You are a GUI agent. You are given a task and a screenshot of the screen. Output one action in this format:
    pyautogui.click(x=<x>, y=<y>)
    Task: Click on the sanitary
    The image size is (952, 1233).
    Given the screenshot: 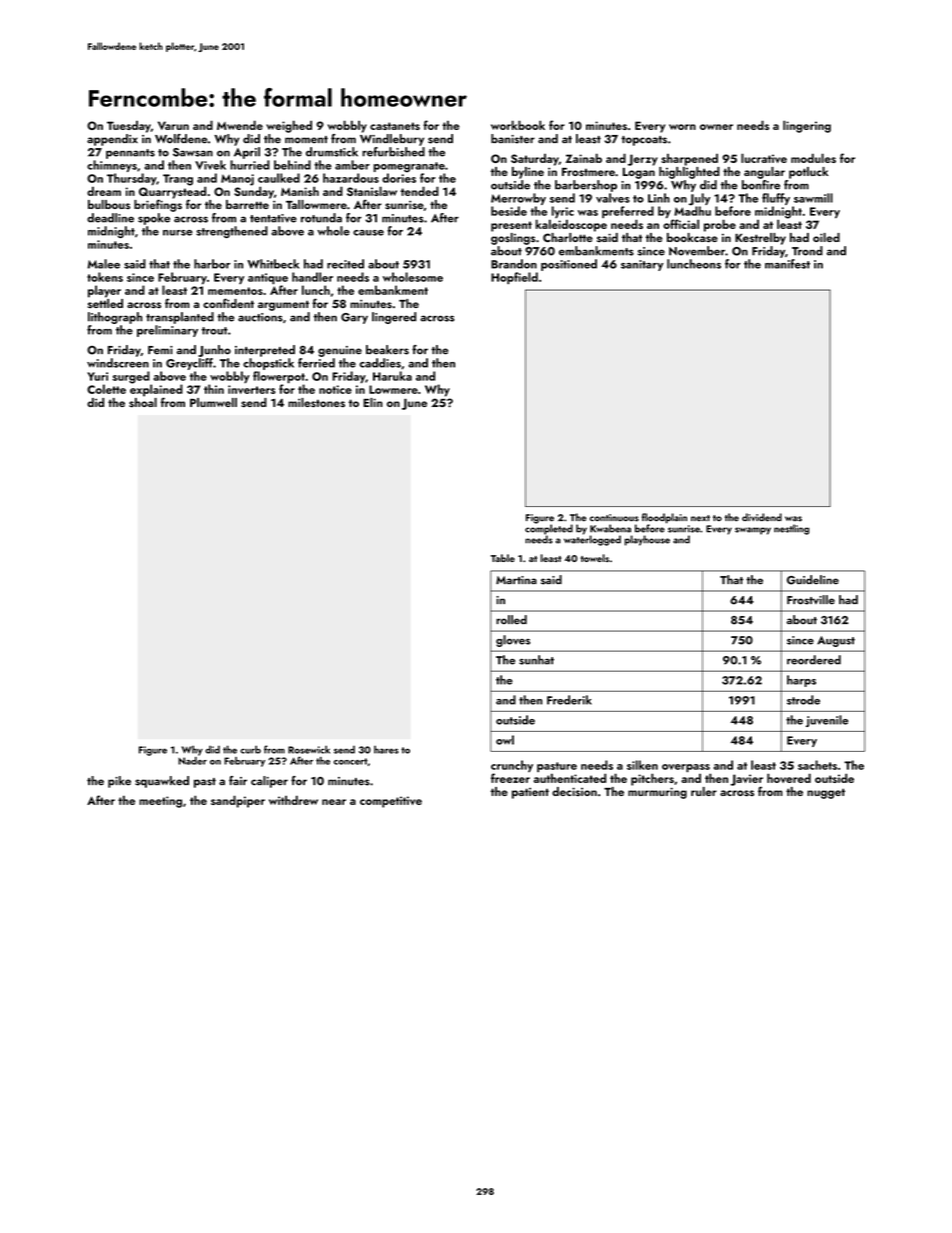 What is the action you would take?
    pyautogui.click(x=642, y=265)
